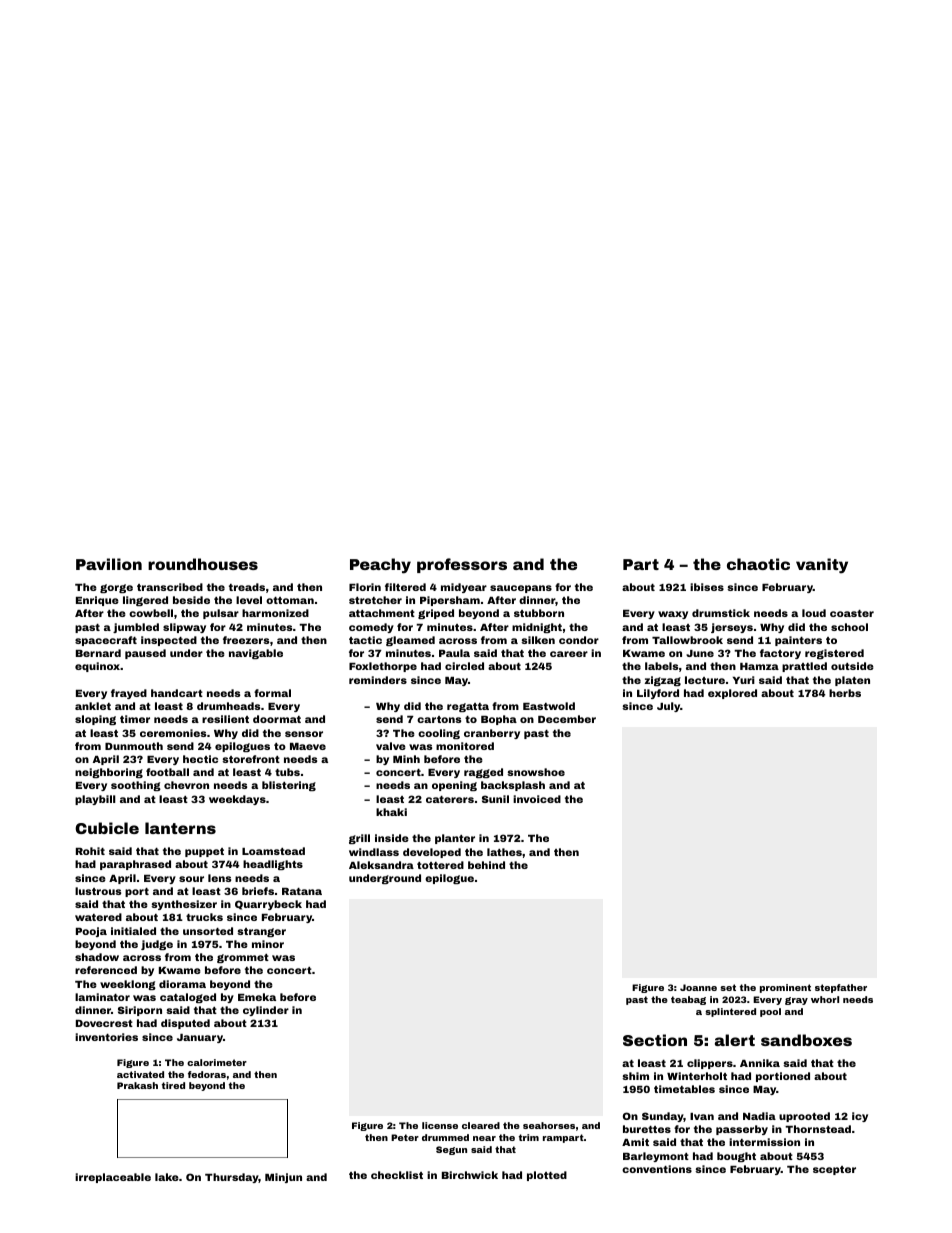 Image resolution: width=952 pixels, height=1233 pixels. I want to click on ceremonies, so click(173, 733).
